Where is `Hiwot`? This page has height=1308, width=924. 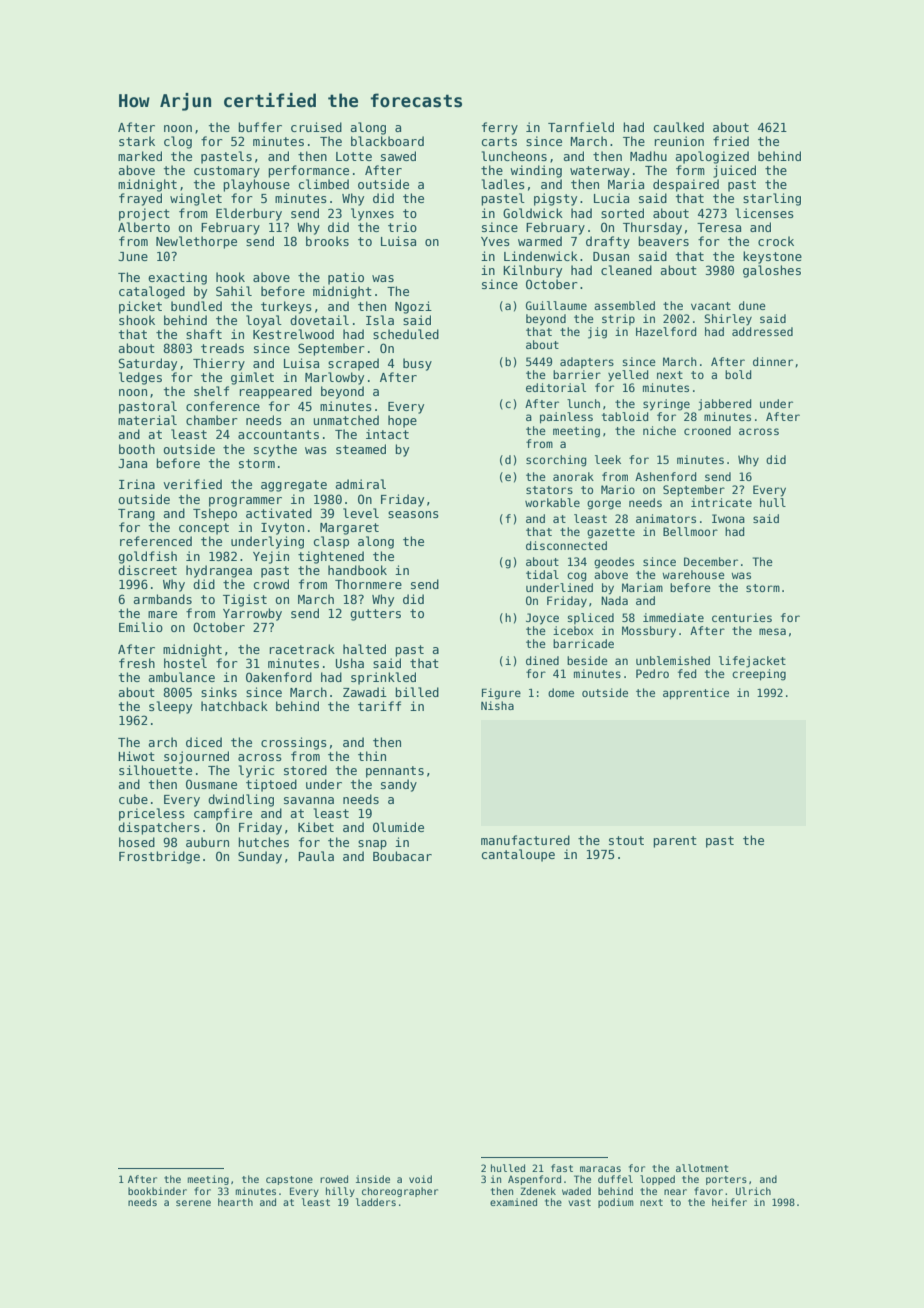 Hiwot is located at coordinates (136, 756).
